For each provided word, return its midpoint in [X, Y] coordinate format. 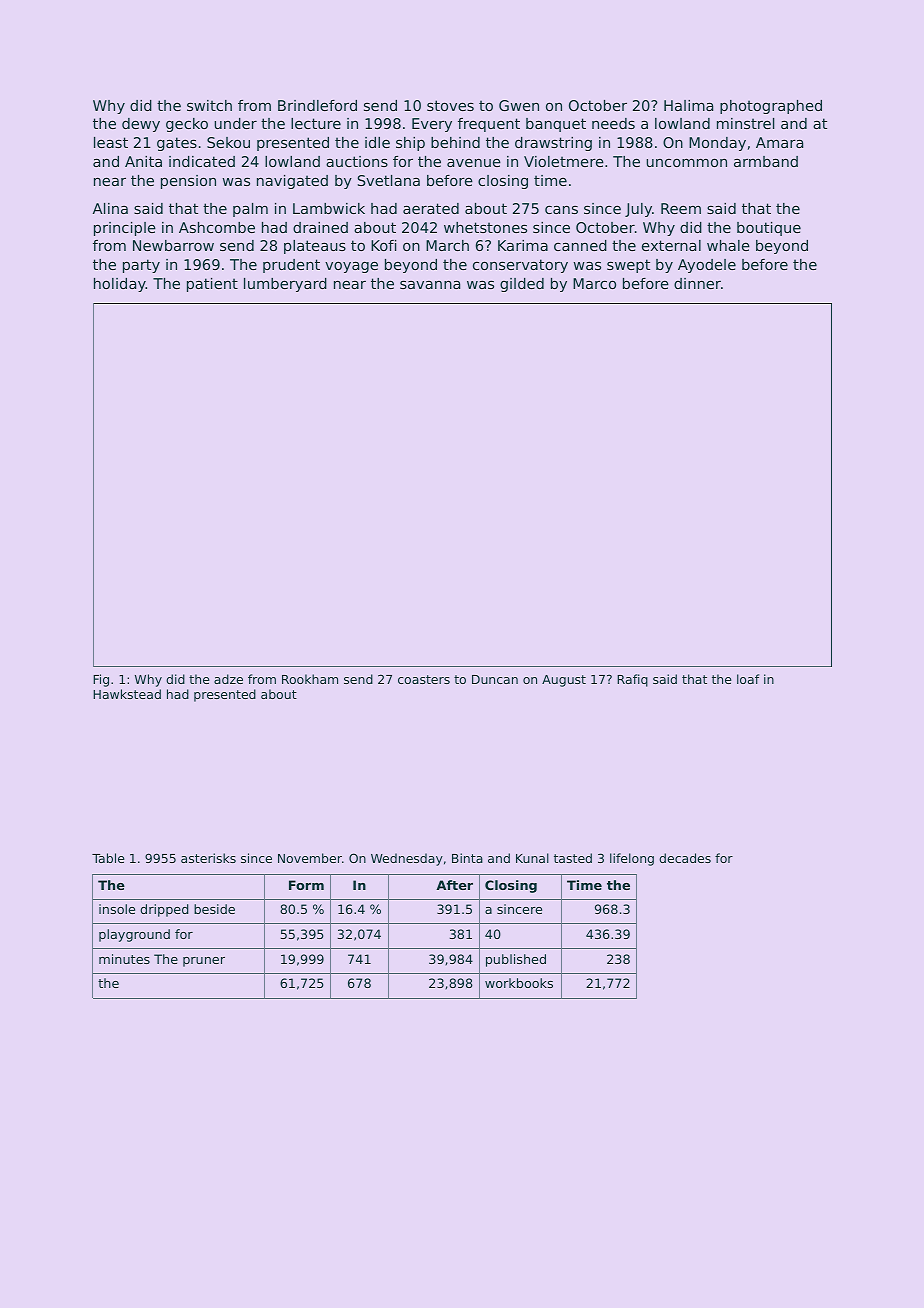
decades [685, 858]
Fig [101, 680]
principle [125, 229]
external [671, 245]
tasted [573, 858]
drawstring [553, 144]
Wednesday [407, 859]
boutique [769, 229]
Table [108, 858]
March [447, 245]
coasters [424, 679]
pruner [204, 962]
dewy [141, 125]
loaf [748, 679]
